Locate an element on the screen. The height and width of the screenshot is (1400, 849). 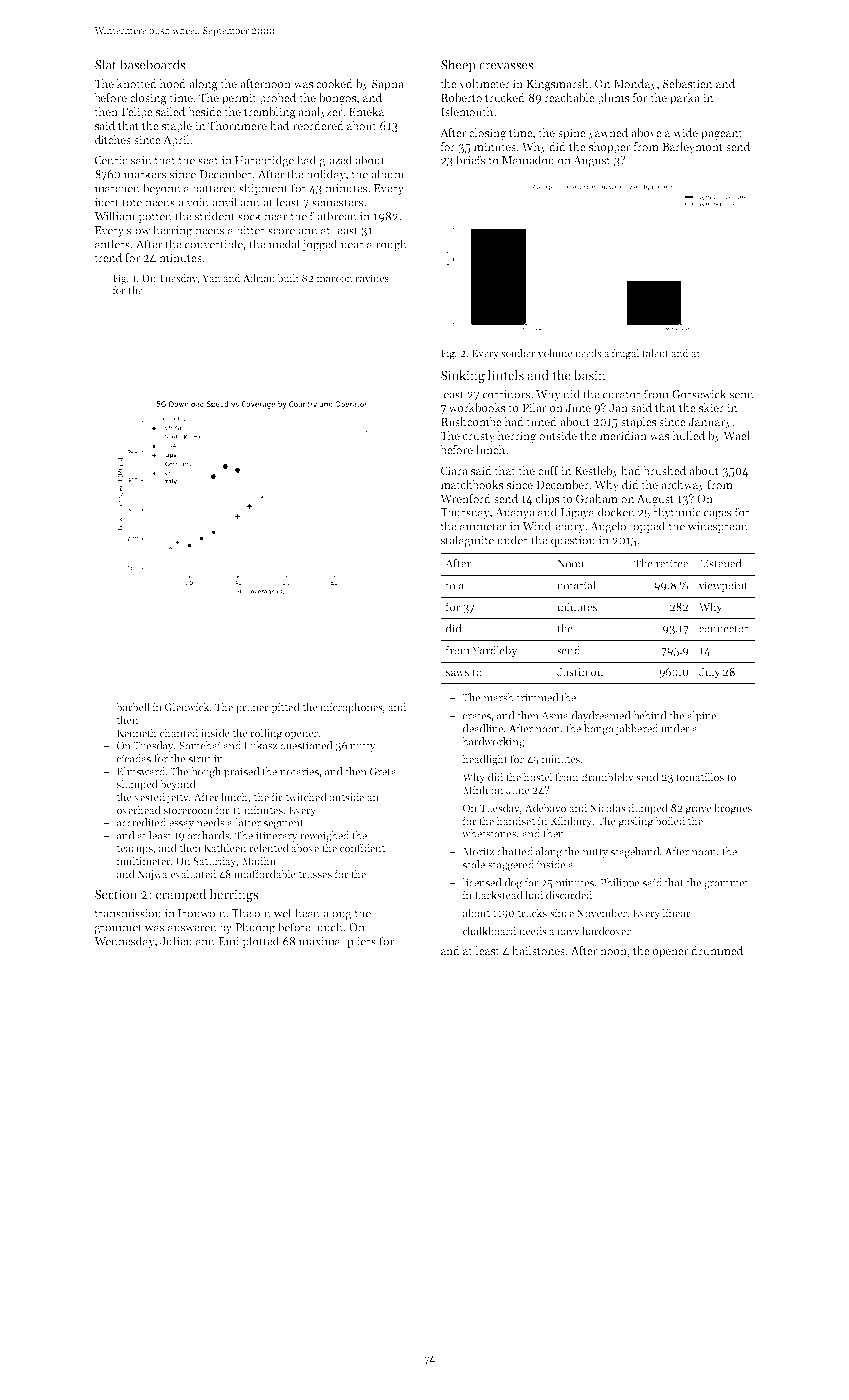
Sinking is located at coordinates (463, 376).
